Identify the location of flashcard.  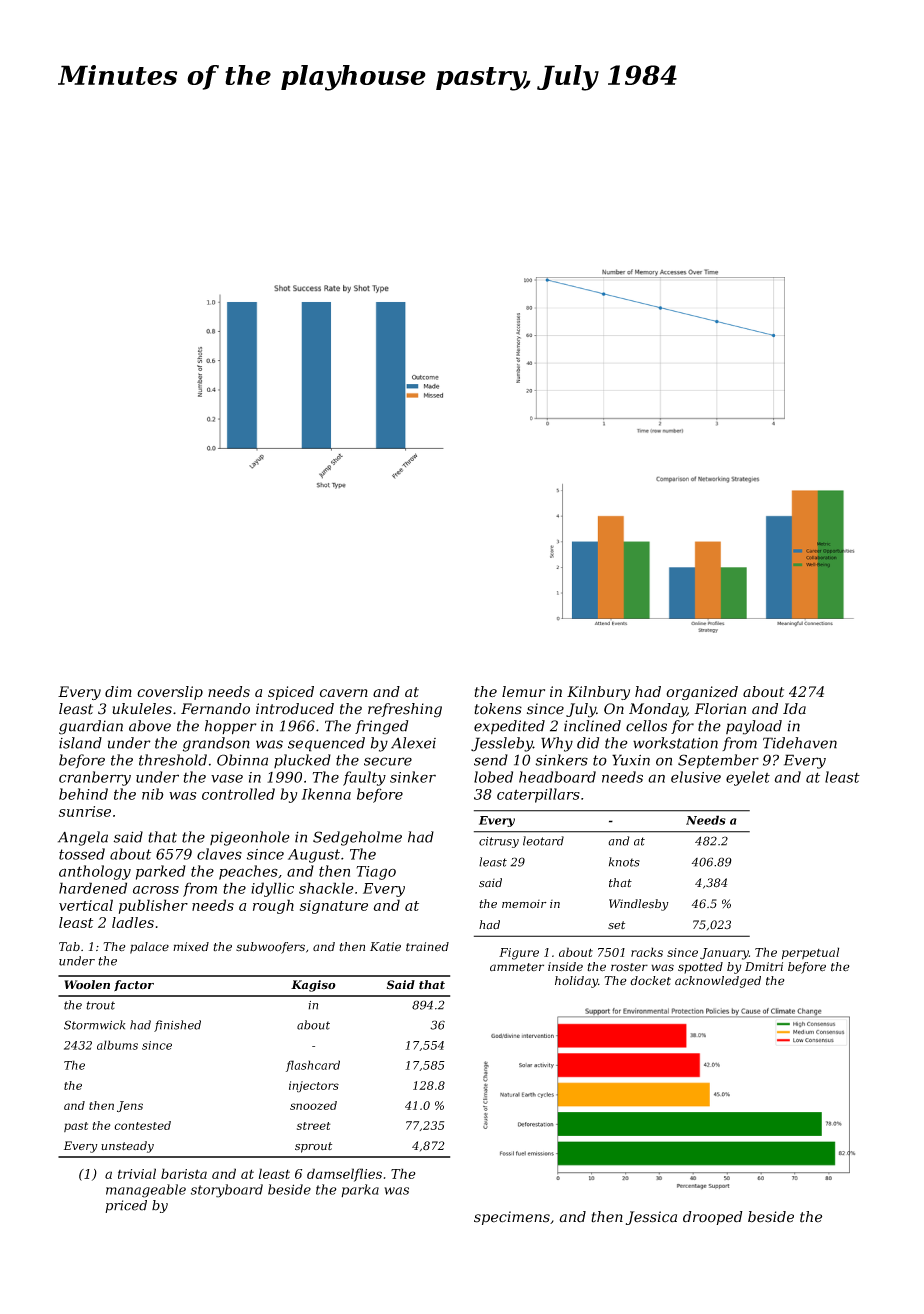
(313, 1066).
